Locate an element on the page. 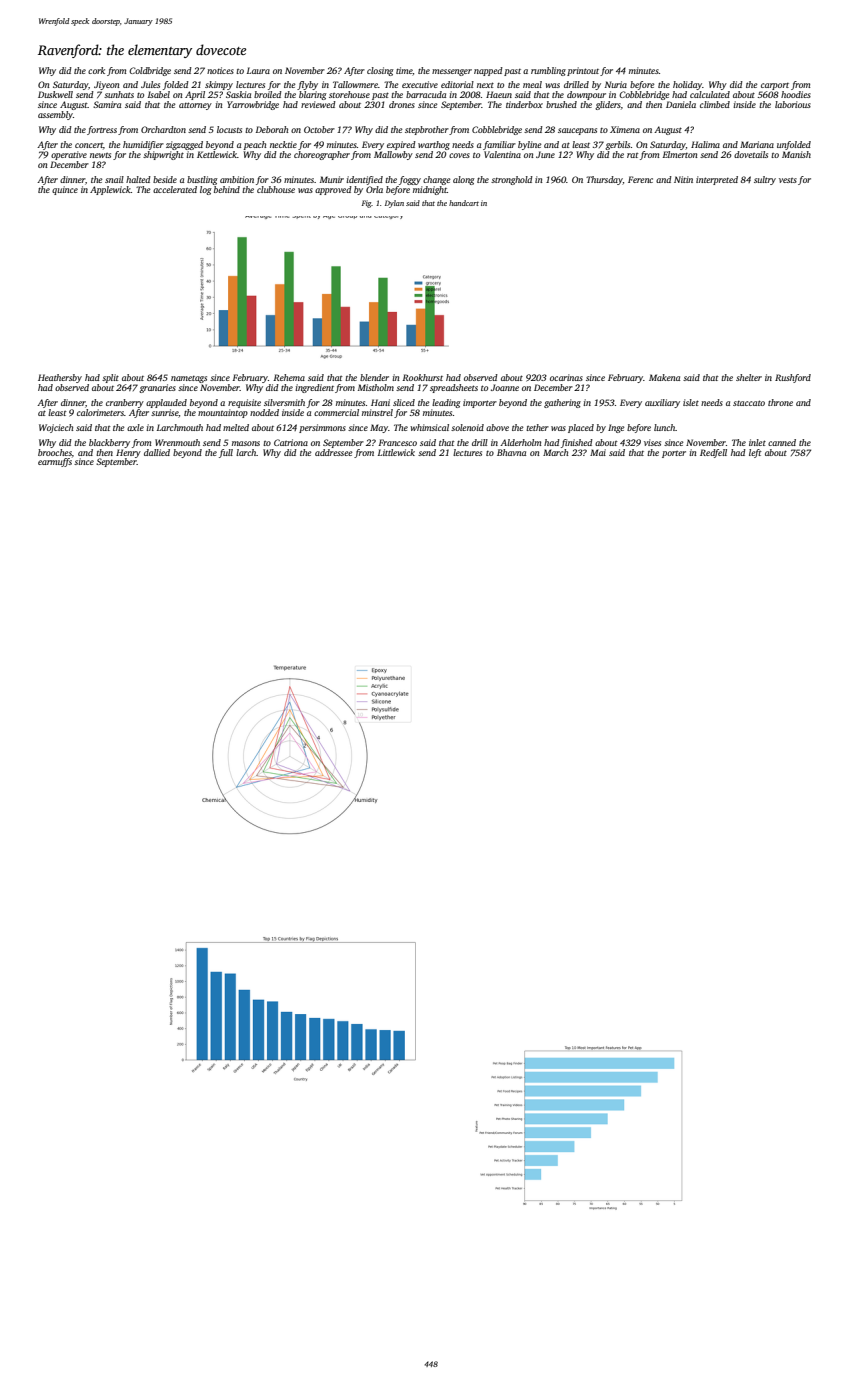  split is located at coordinates (110, 378).
